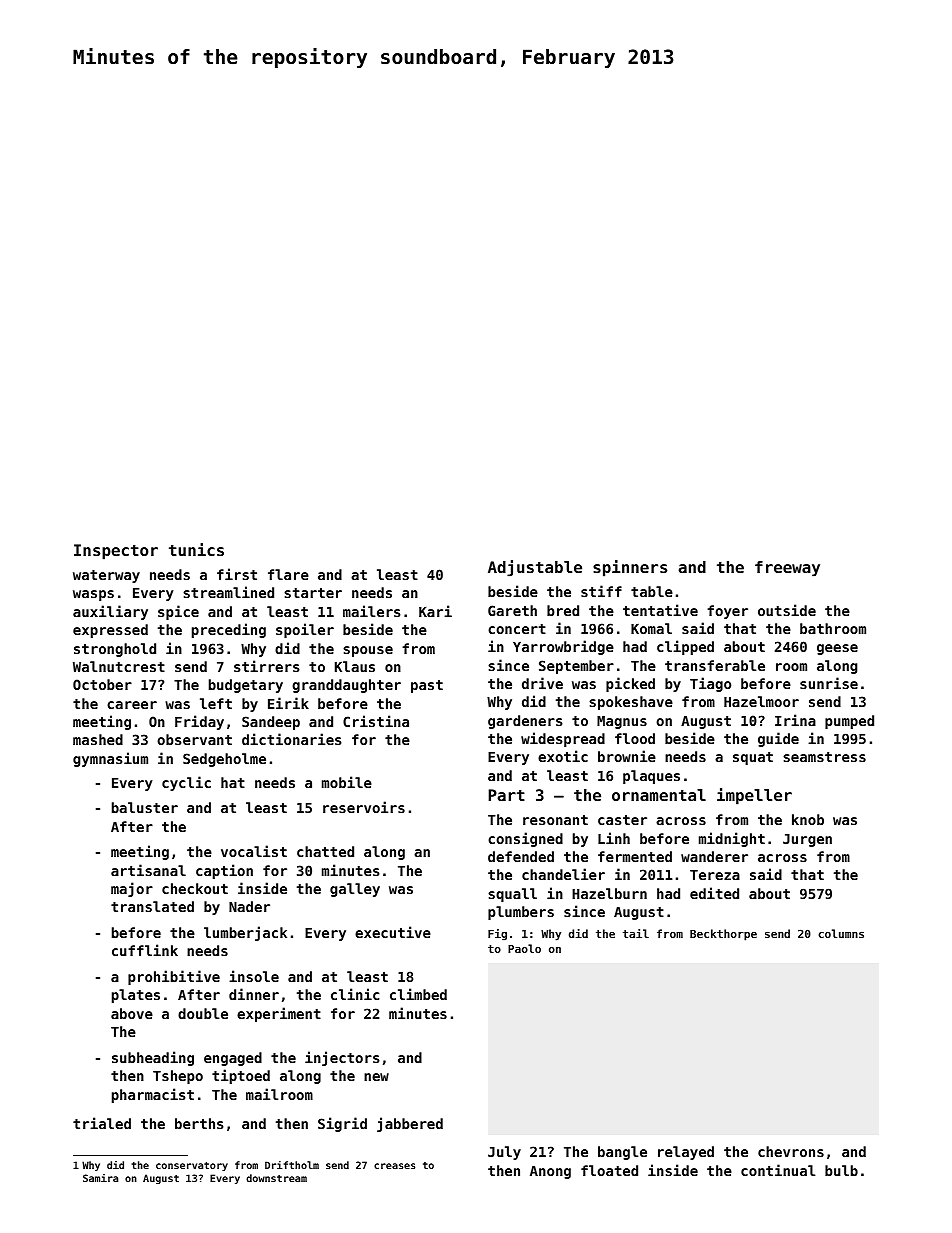  What do you see at coordinates (525, 839) in the image?
I see `consigned` at bounding box center [525, 839].
